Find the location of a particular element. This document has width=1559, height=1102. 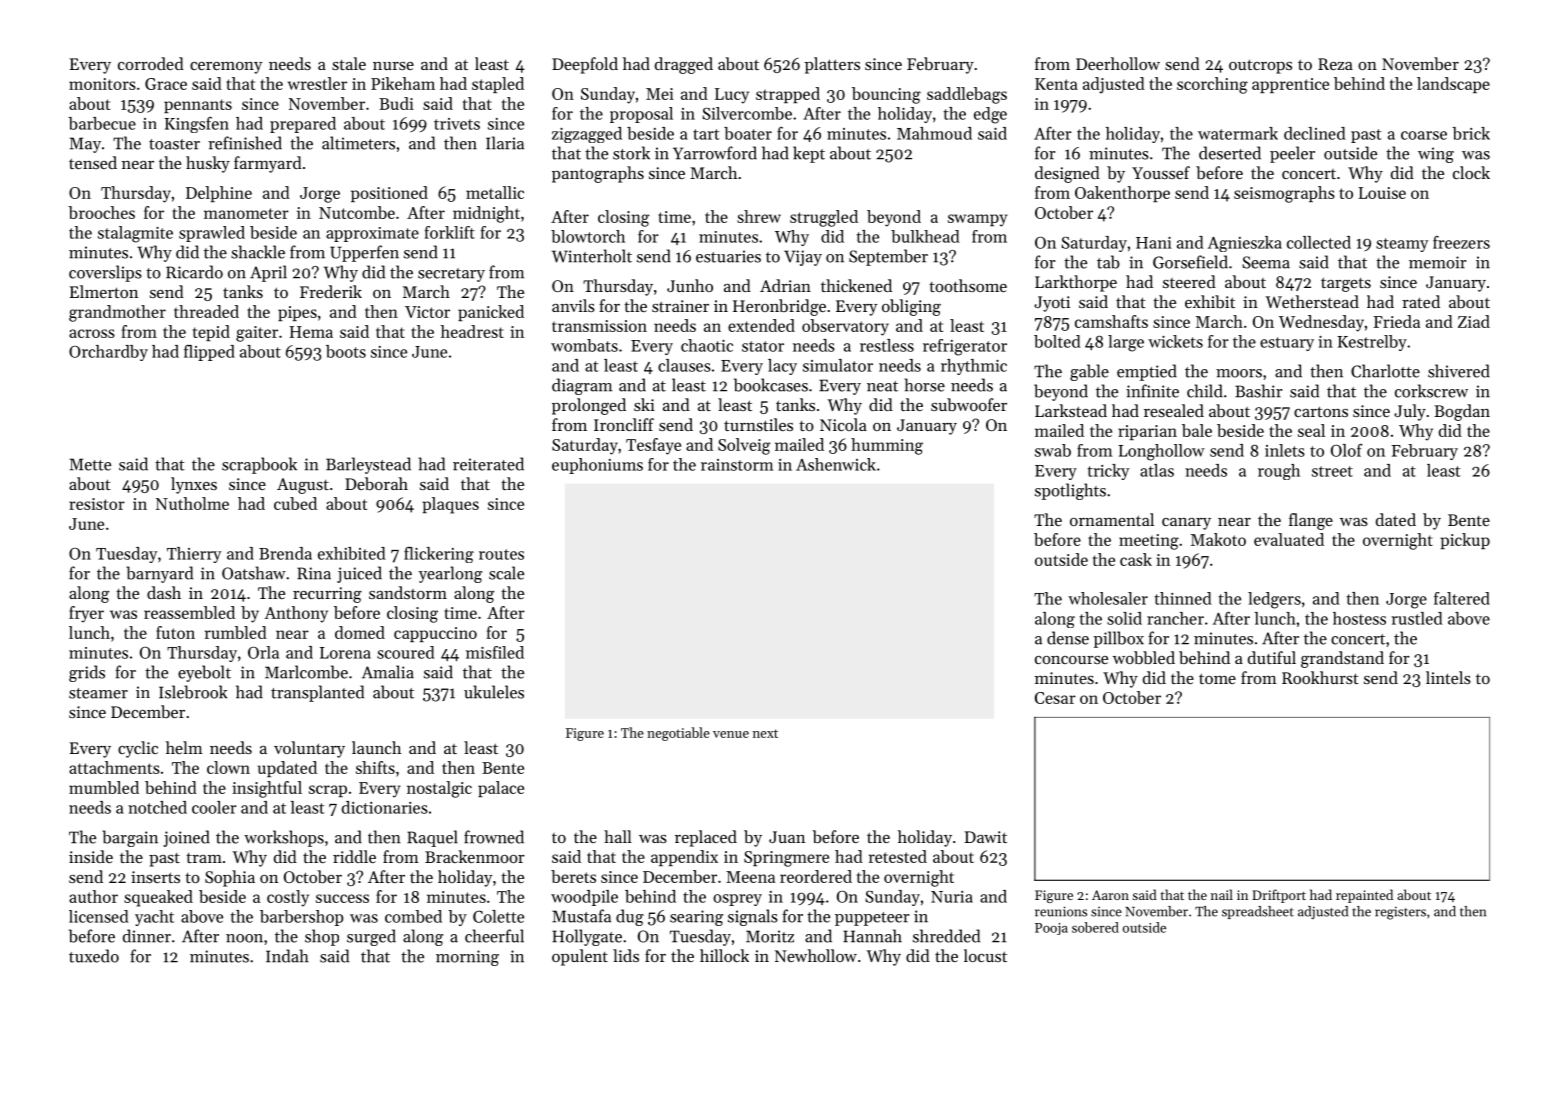

futon is located at coordinates (175, 632).
